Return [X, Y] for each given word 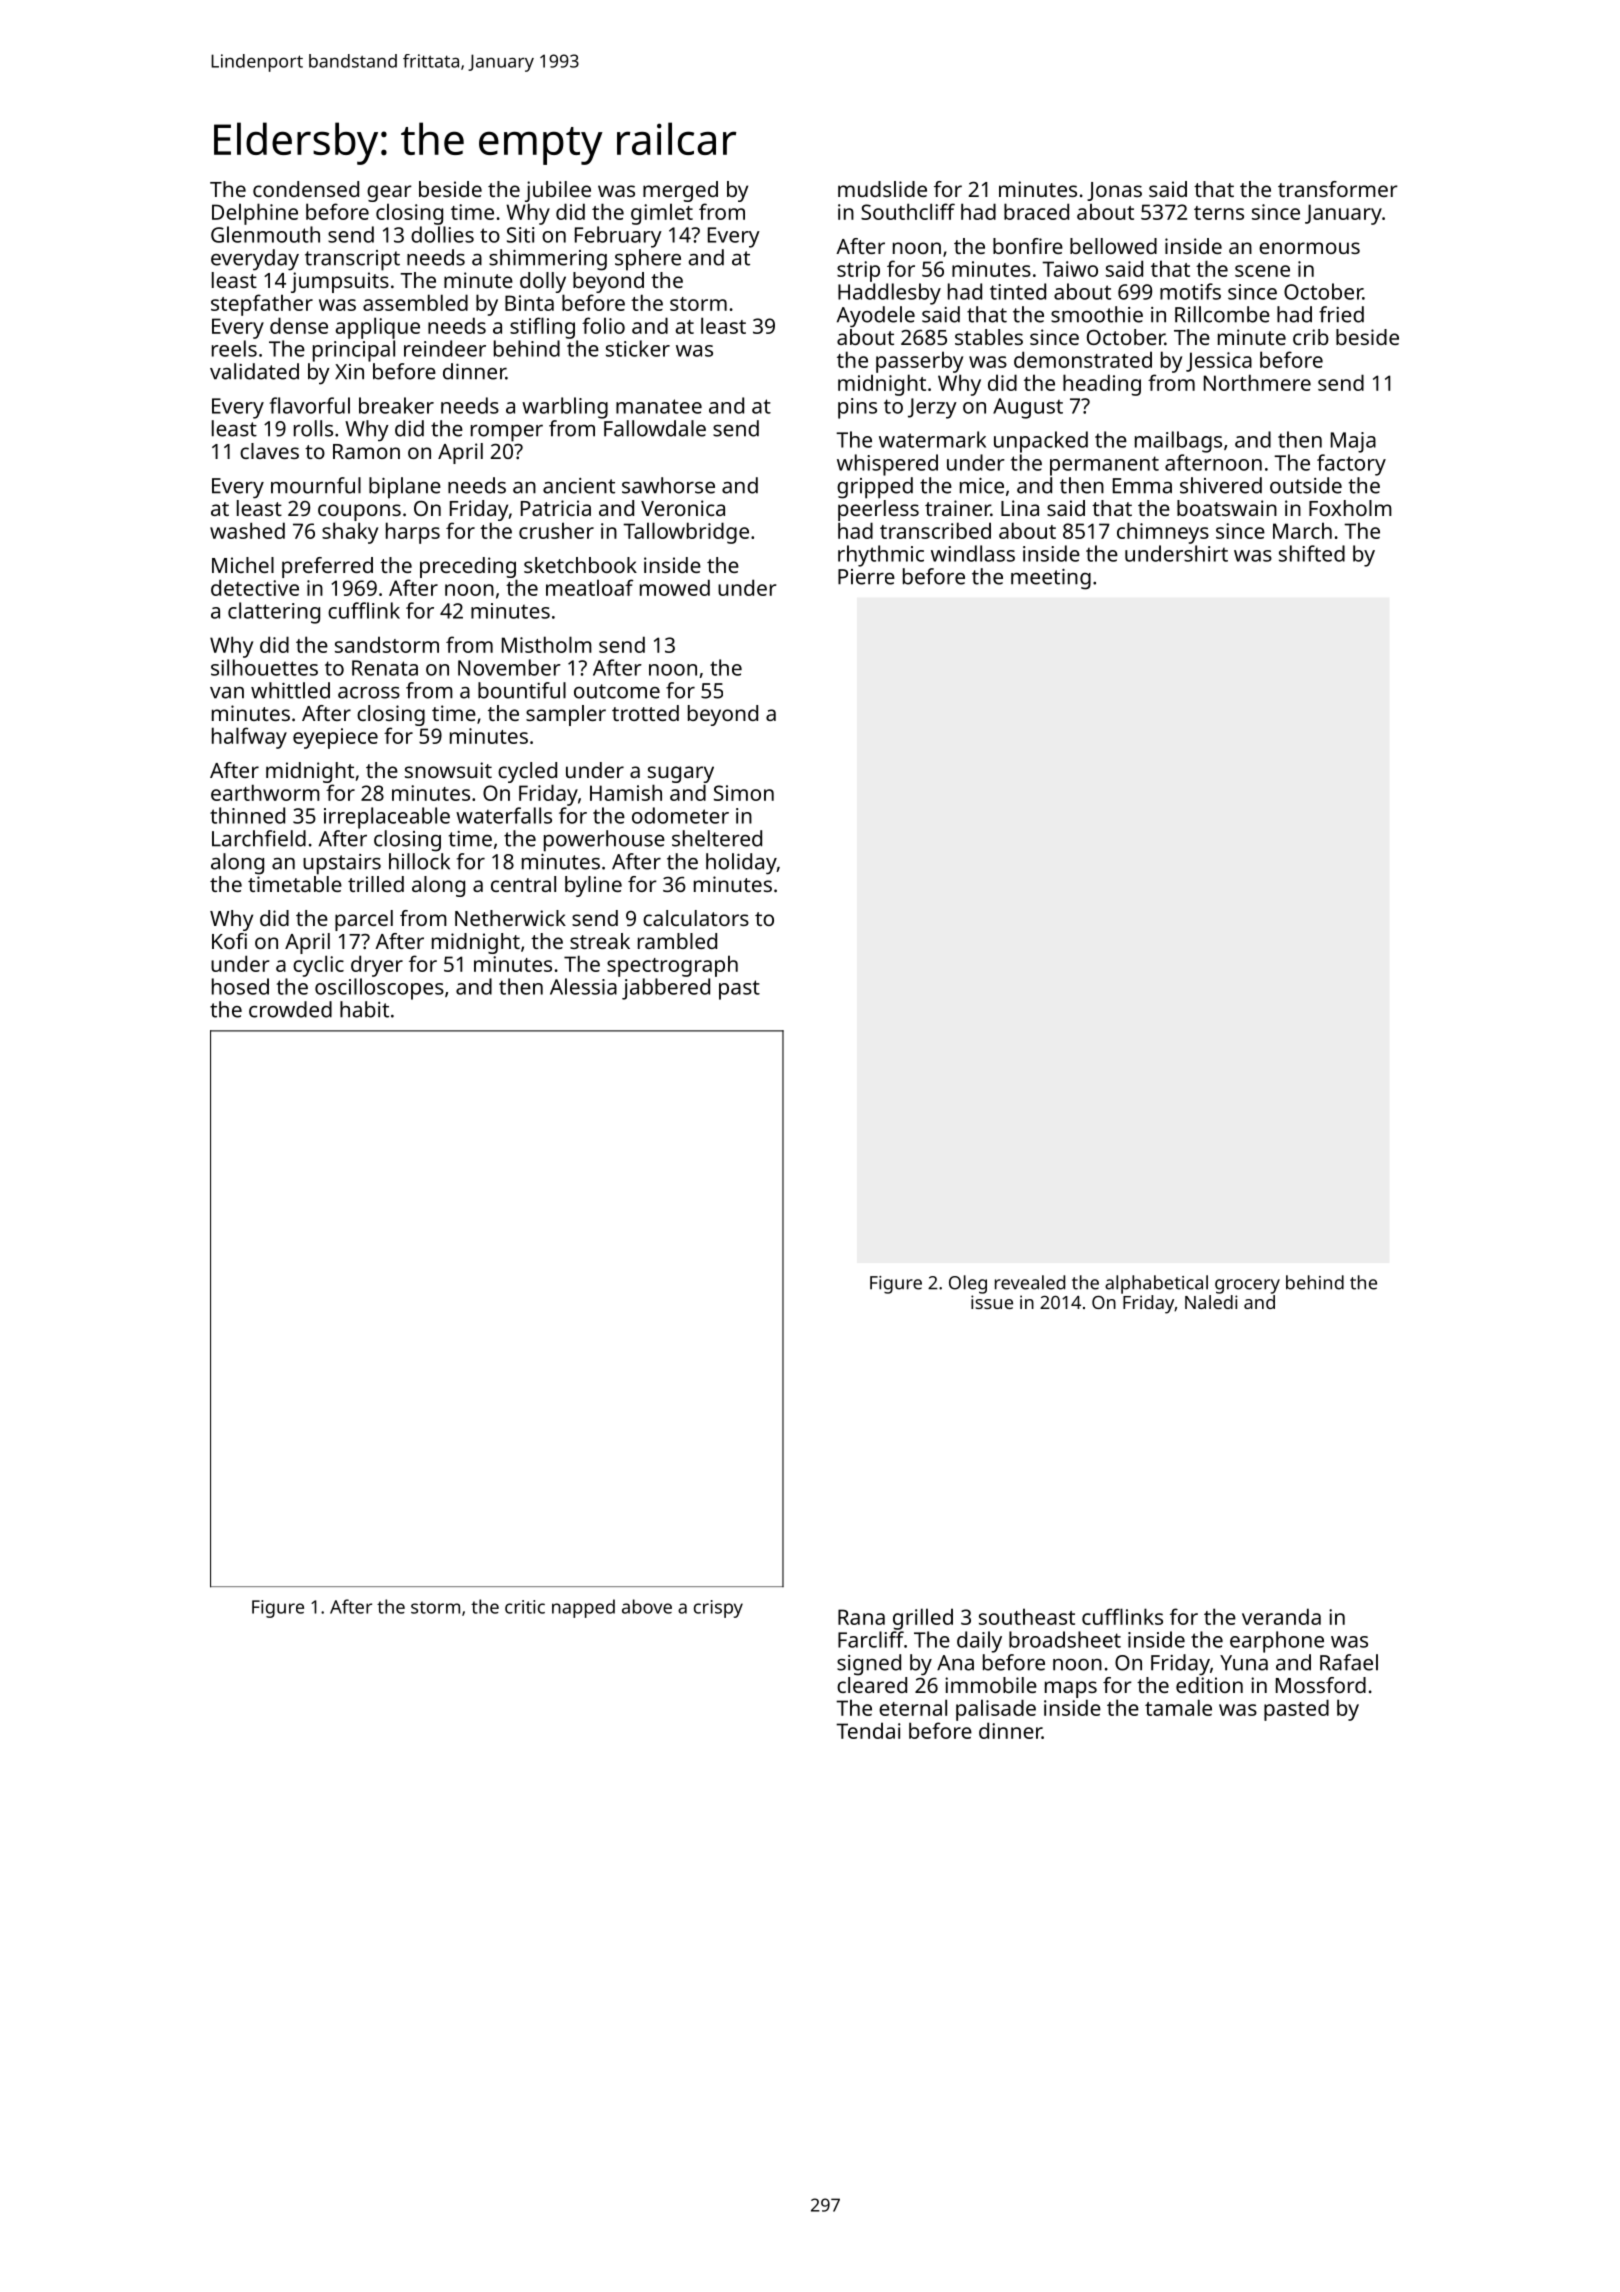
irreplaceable [387, 818]
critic [525, 1607]
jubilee [558, 191]
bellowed [1113, 246]
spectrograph [672, 966]
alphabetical [1156, 1284]
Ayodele [876, 317]
